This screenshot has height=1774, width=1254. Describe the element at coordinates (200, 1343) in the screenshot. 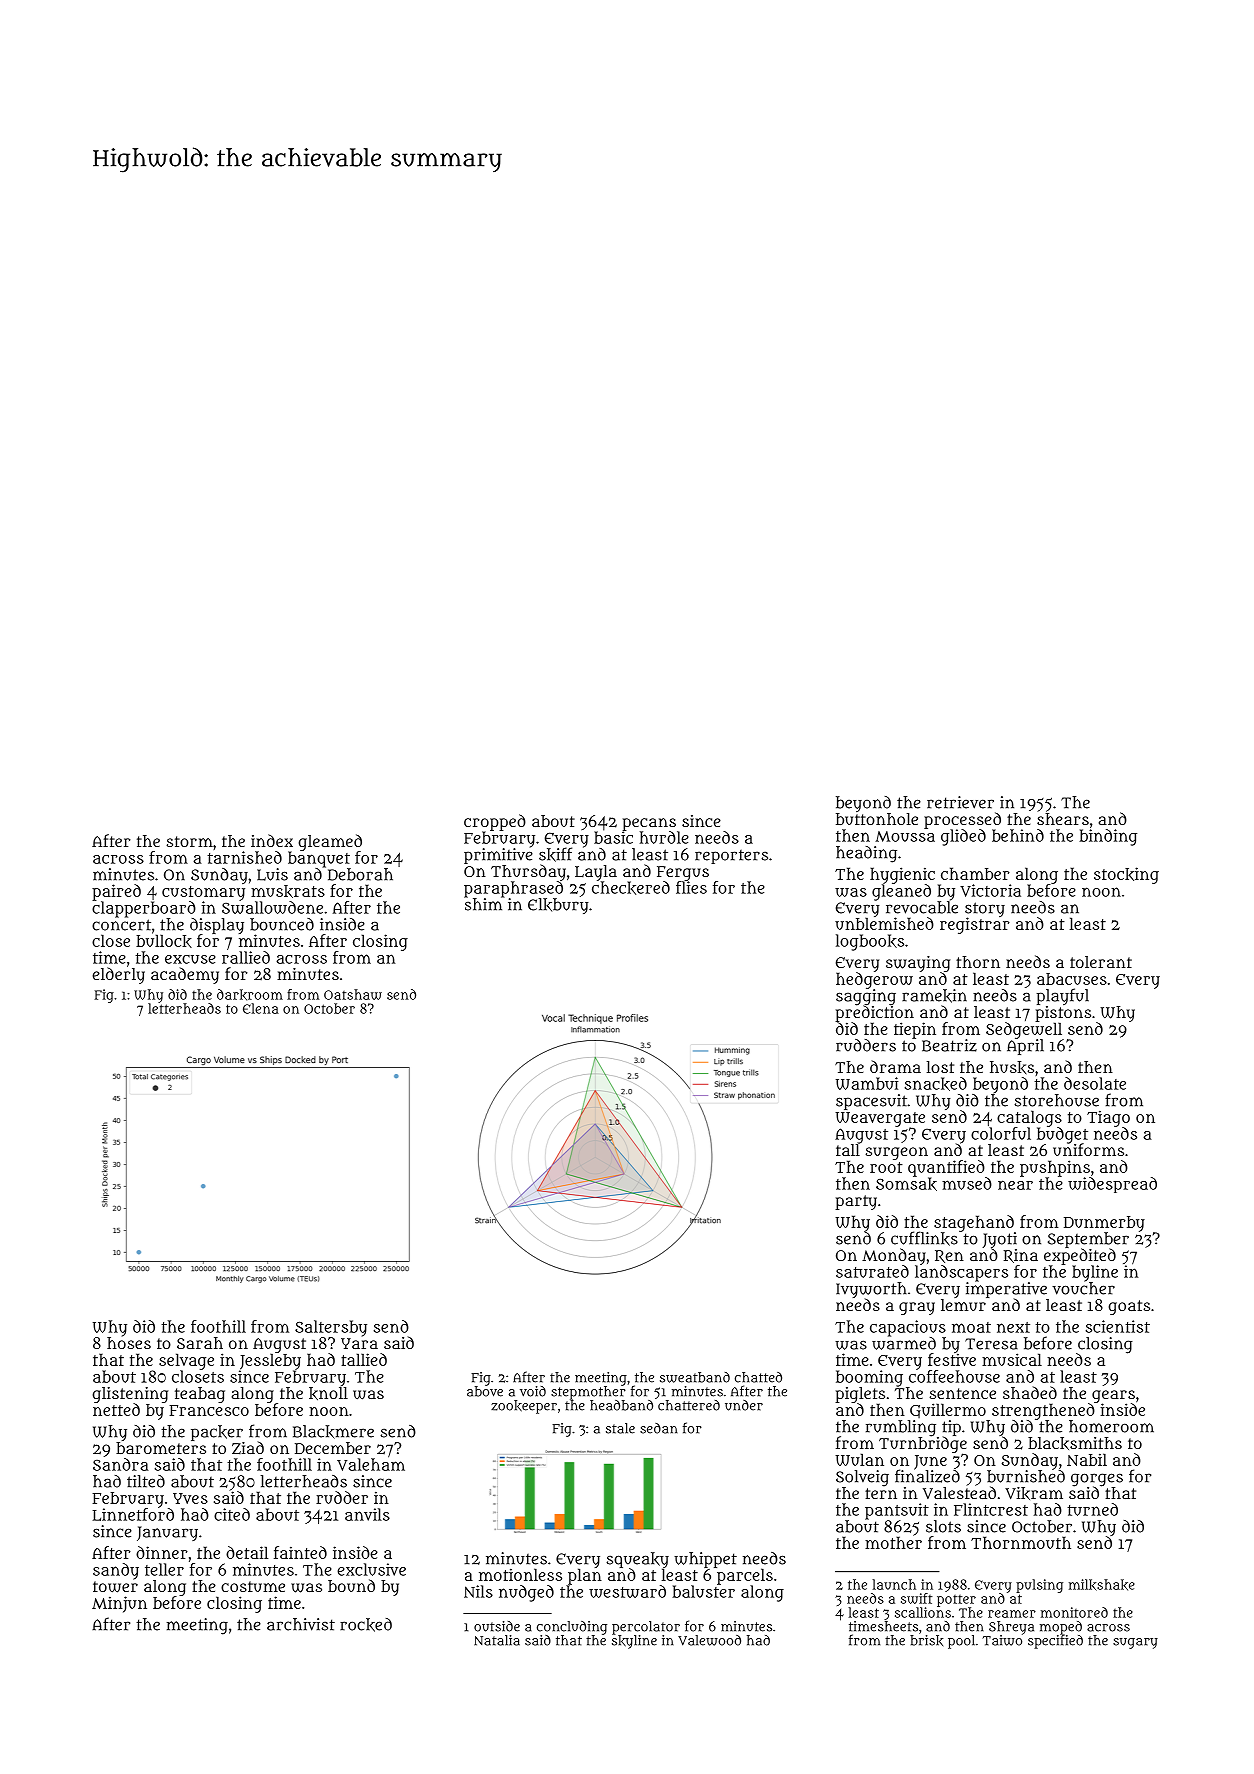

I see `Sarah` at that location.
